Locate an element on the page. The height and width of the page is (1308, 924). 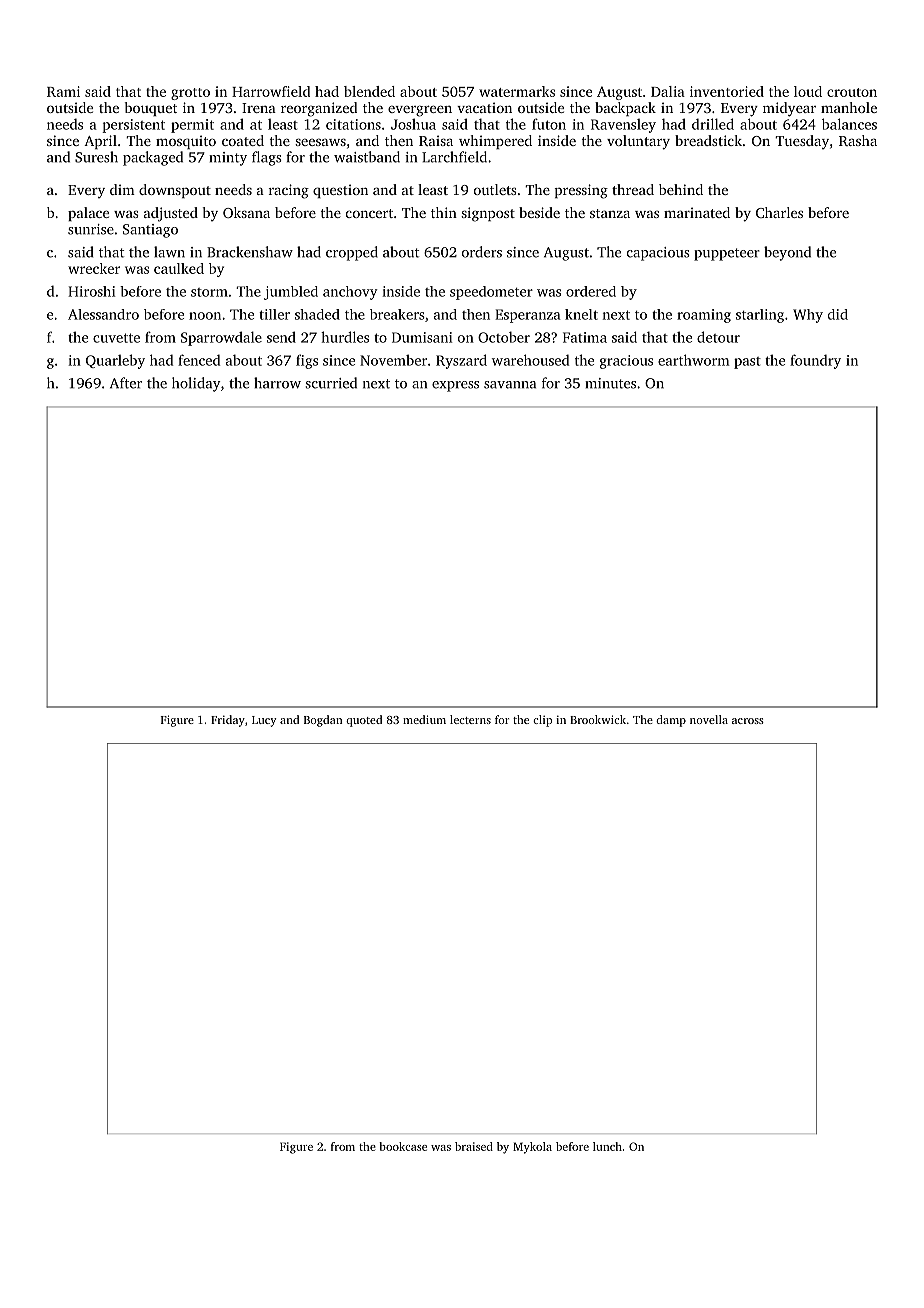
palace is located at coordinates (88, 214).
